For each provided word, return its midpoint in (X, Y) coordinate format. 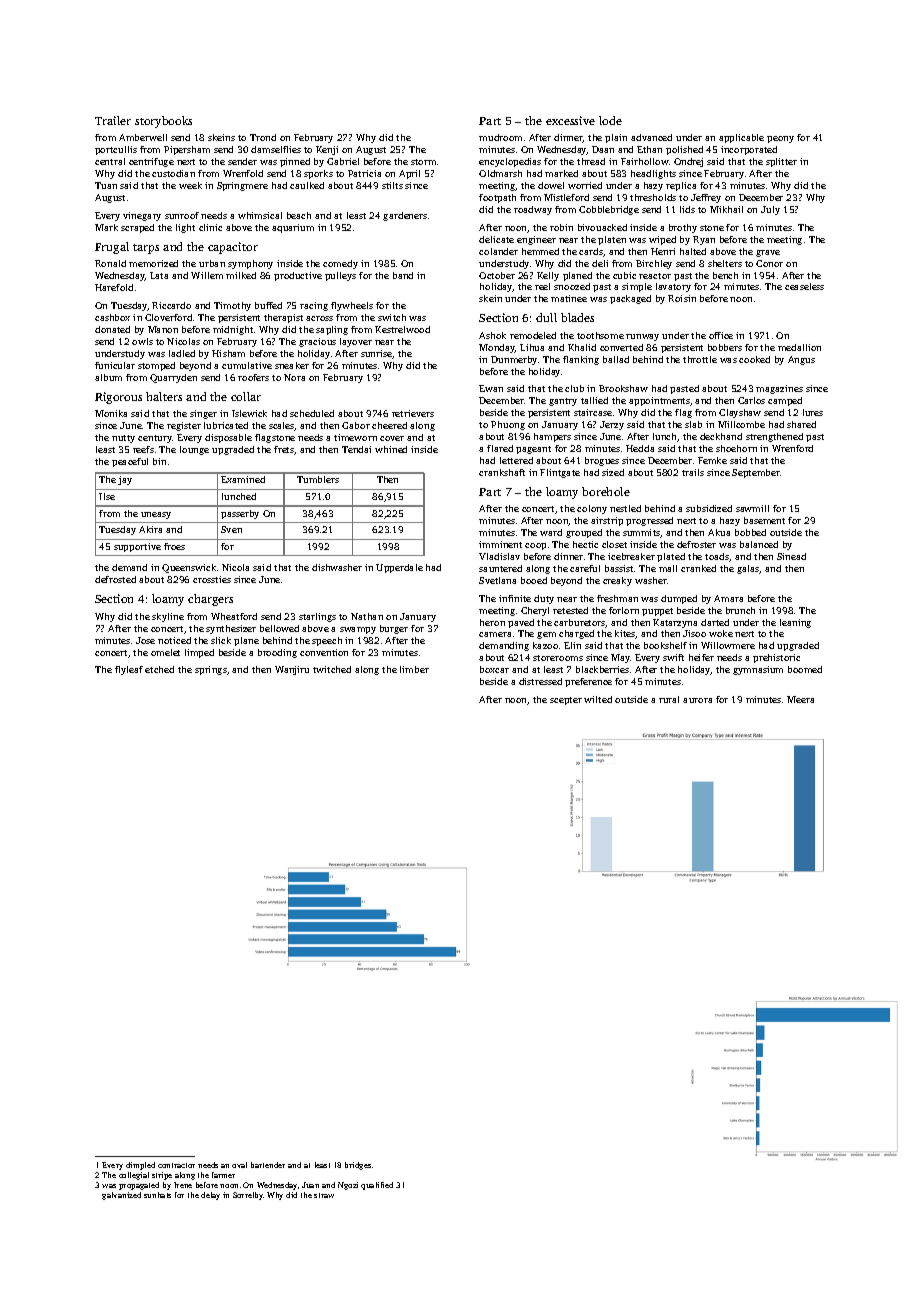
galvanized (121, 1196)
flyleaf (129, 670)
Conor (769, 263)
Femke (712, 460)
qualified (377, 1186)
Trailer (113, 120)
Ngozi (348, 1186)
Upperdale (399, 568)
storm (423, 162)
